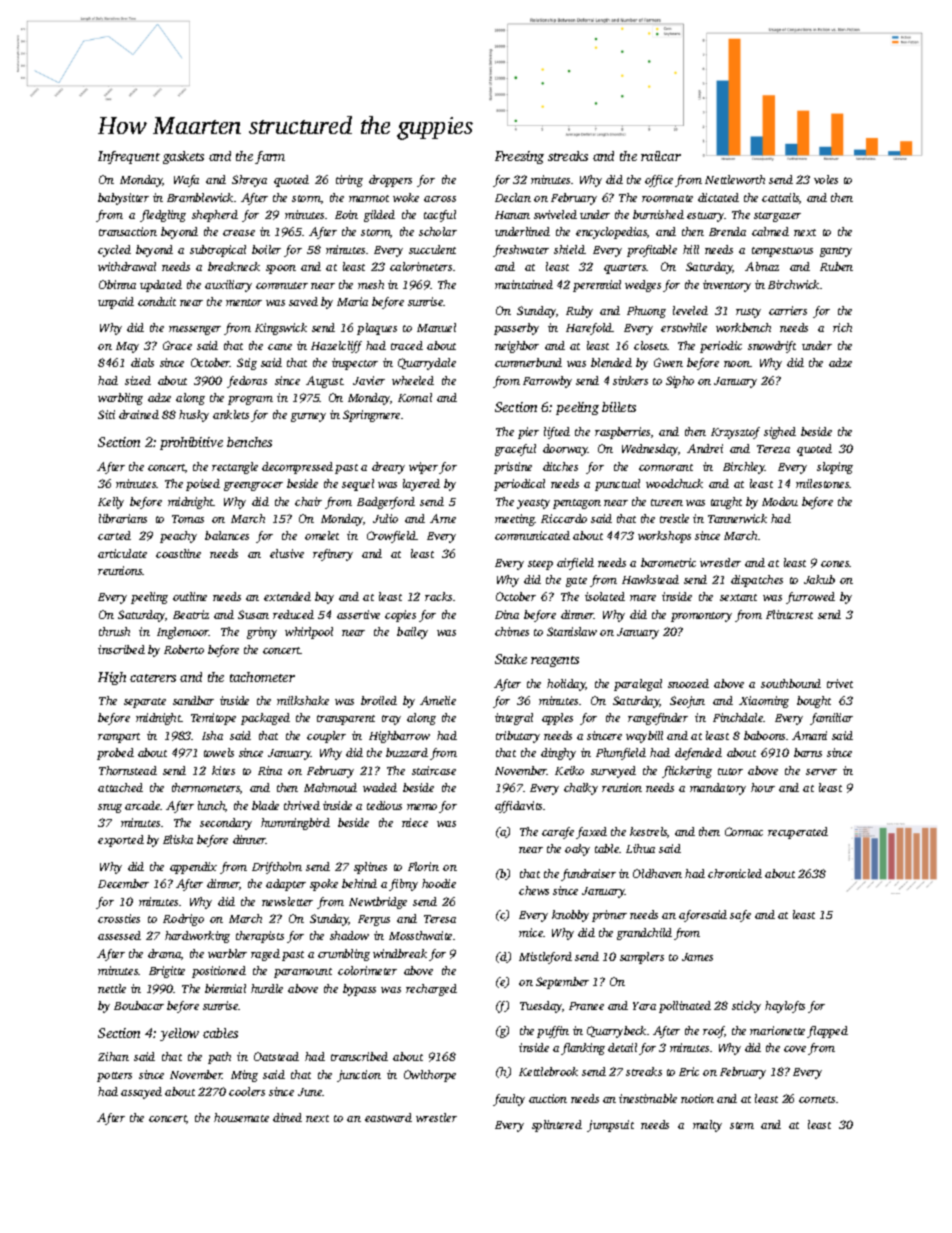 Image resolution: width=952 pixels, height=1233 pixels. Describe the element at coordinates (371, 416) in the screenshot. I see `Springmere` at that location.
